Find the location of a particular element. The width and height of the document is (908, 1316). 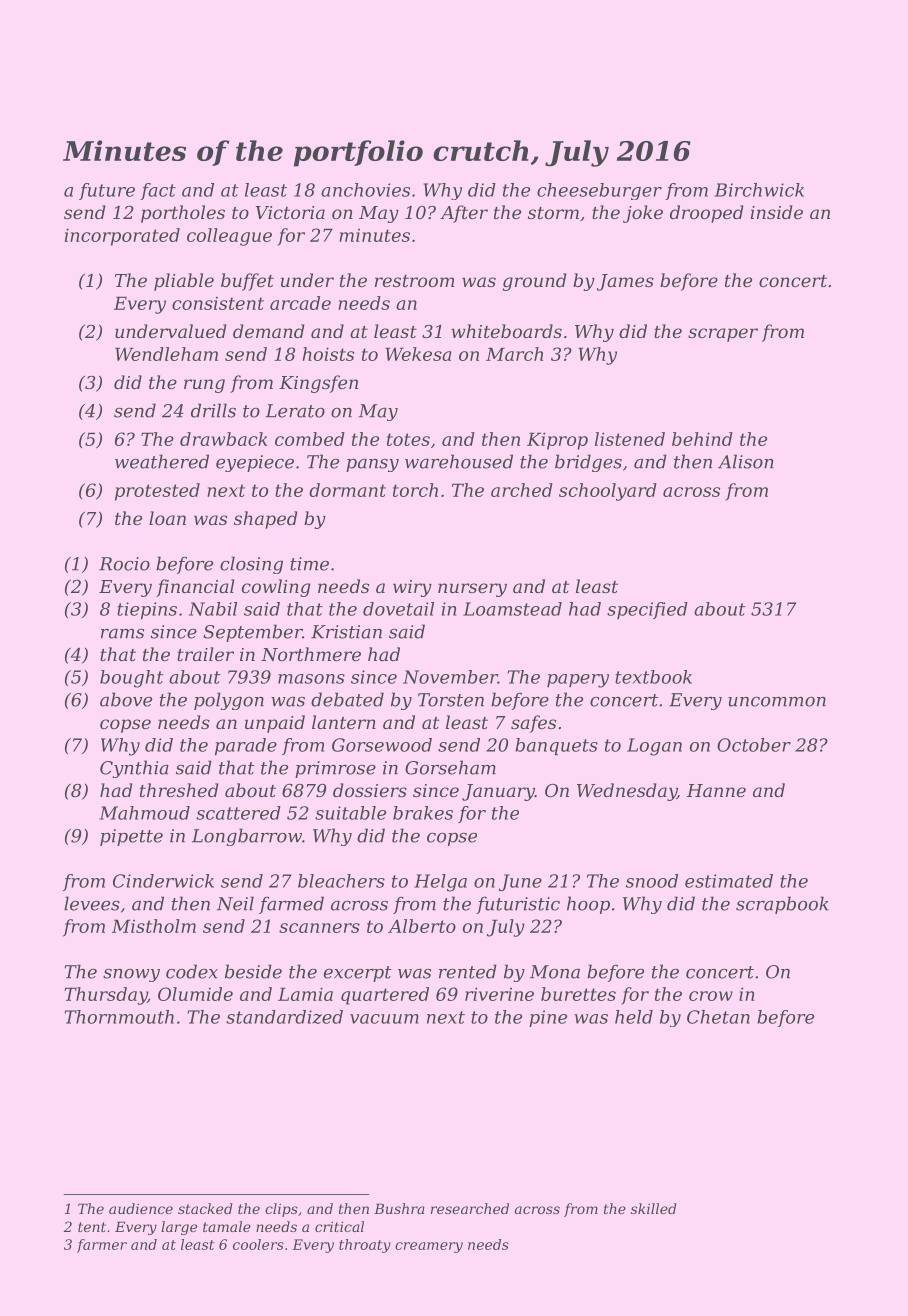

held is located at coordinates (634, 1017).
